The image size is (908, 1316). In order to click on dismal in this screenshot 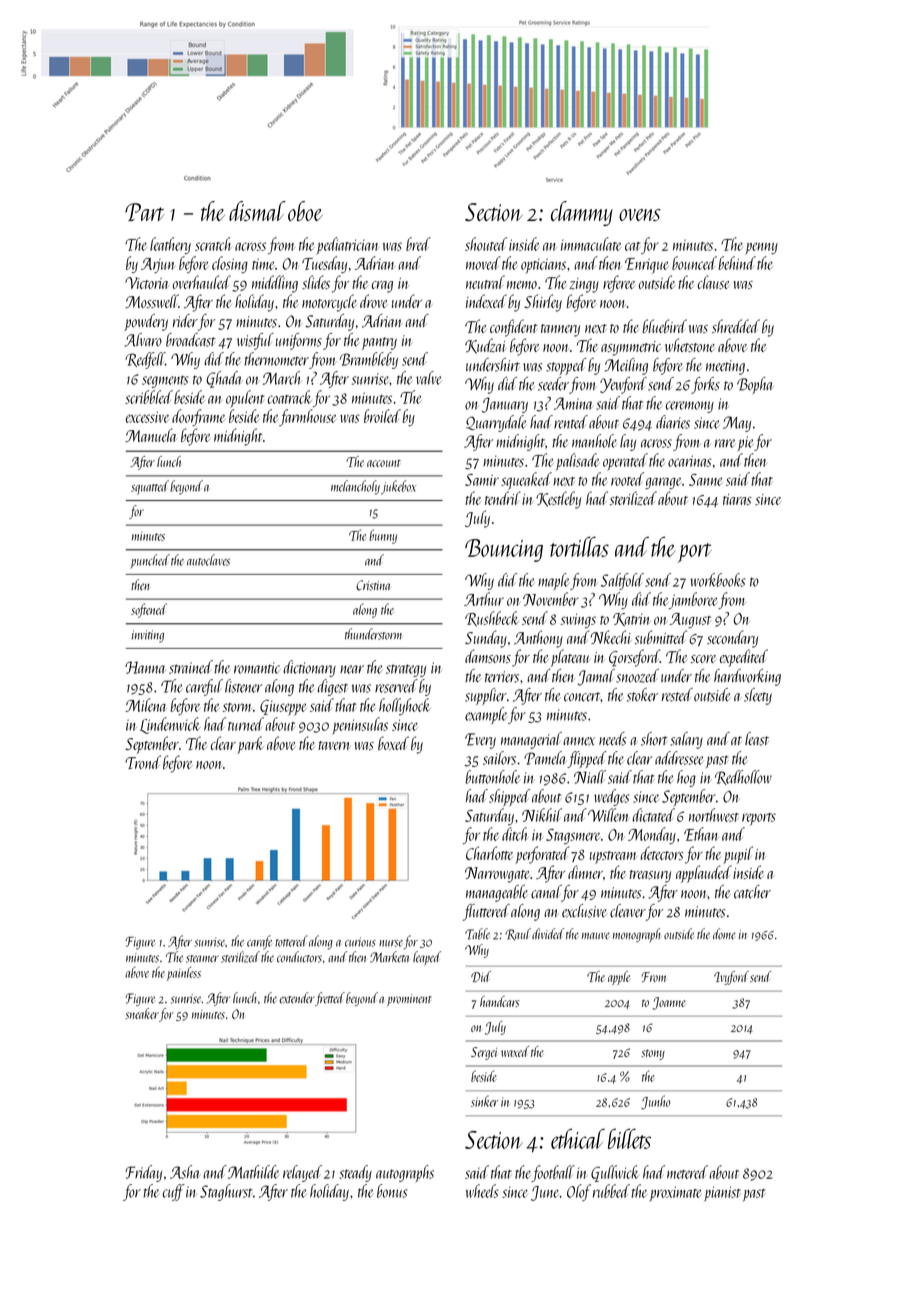, I will do `click(257, 211)`.
